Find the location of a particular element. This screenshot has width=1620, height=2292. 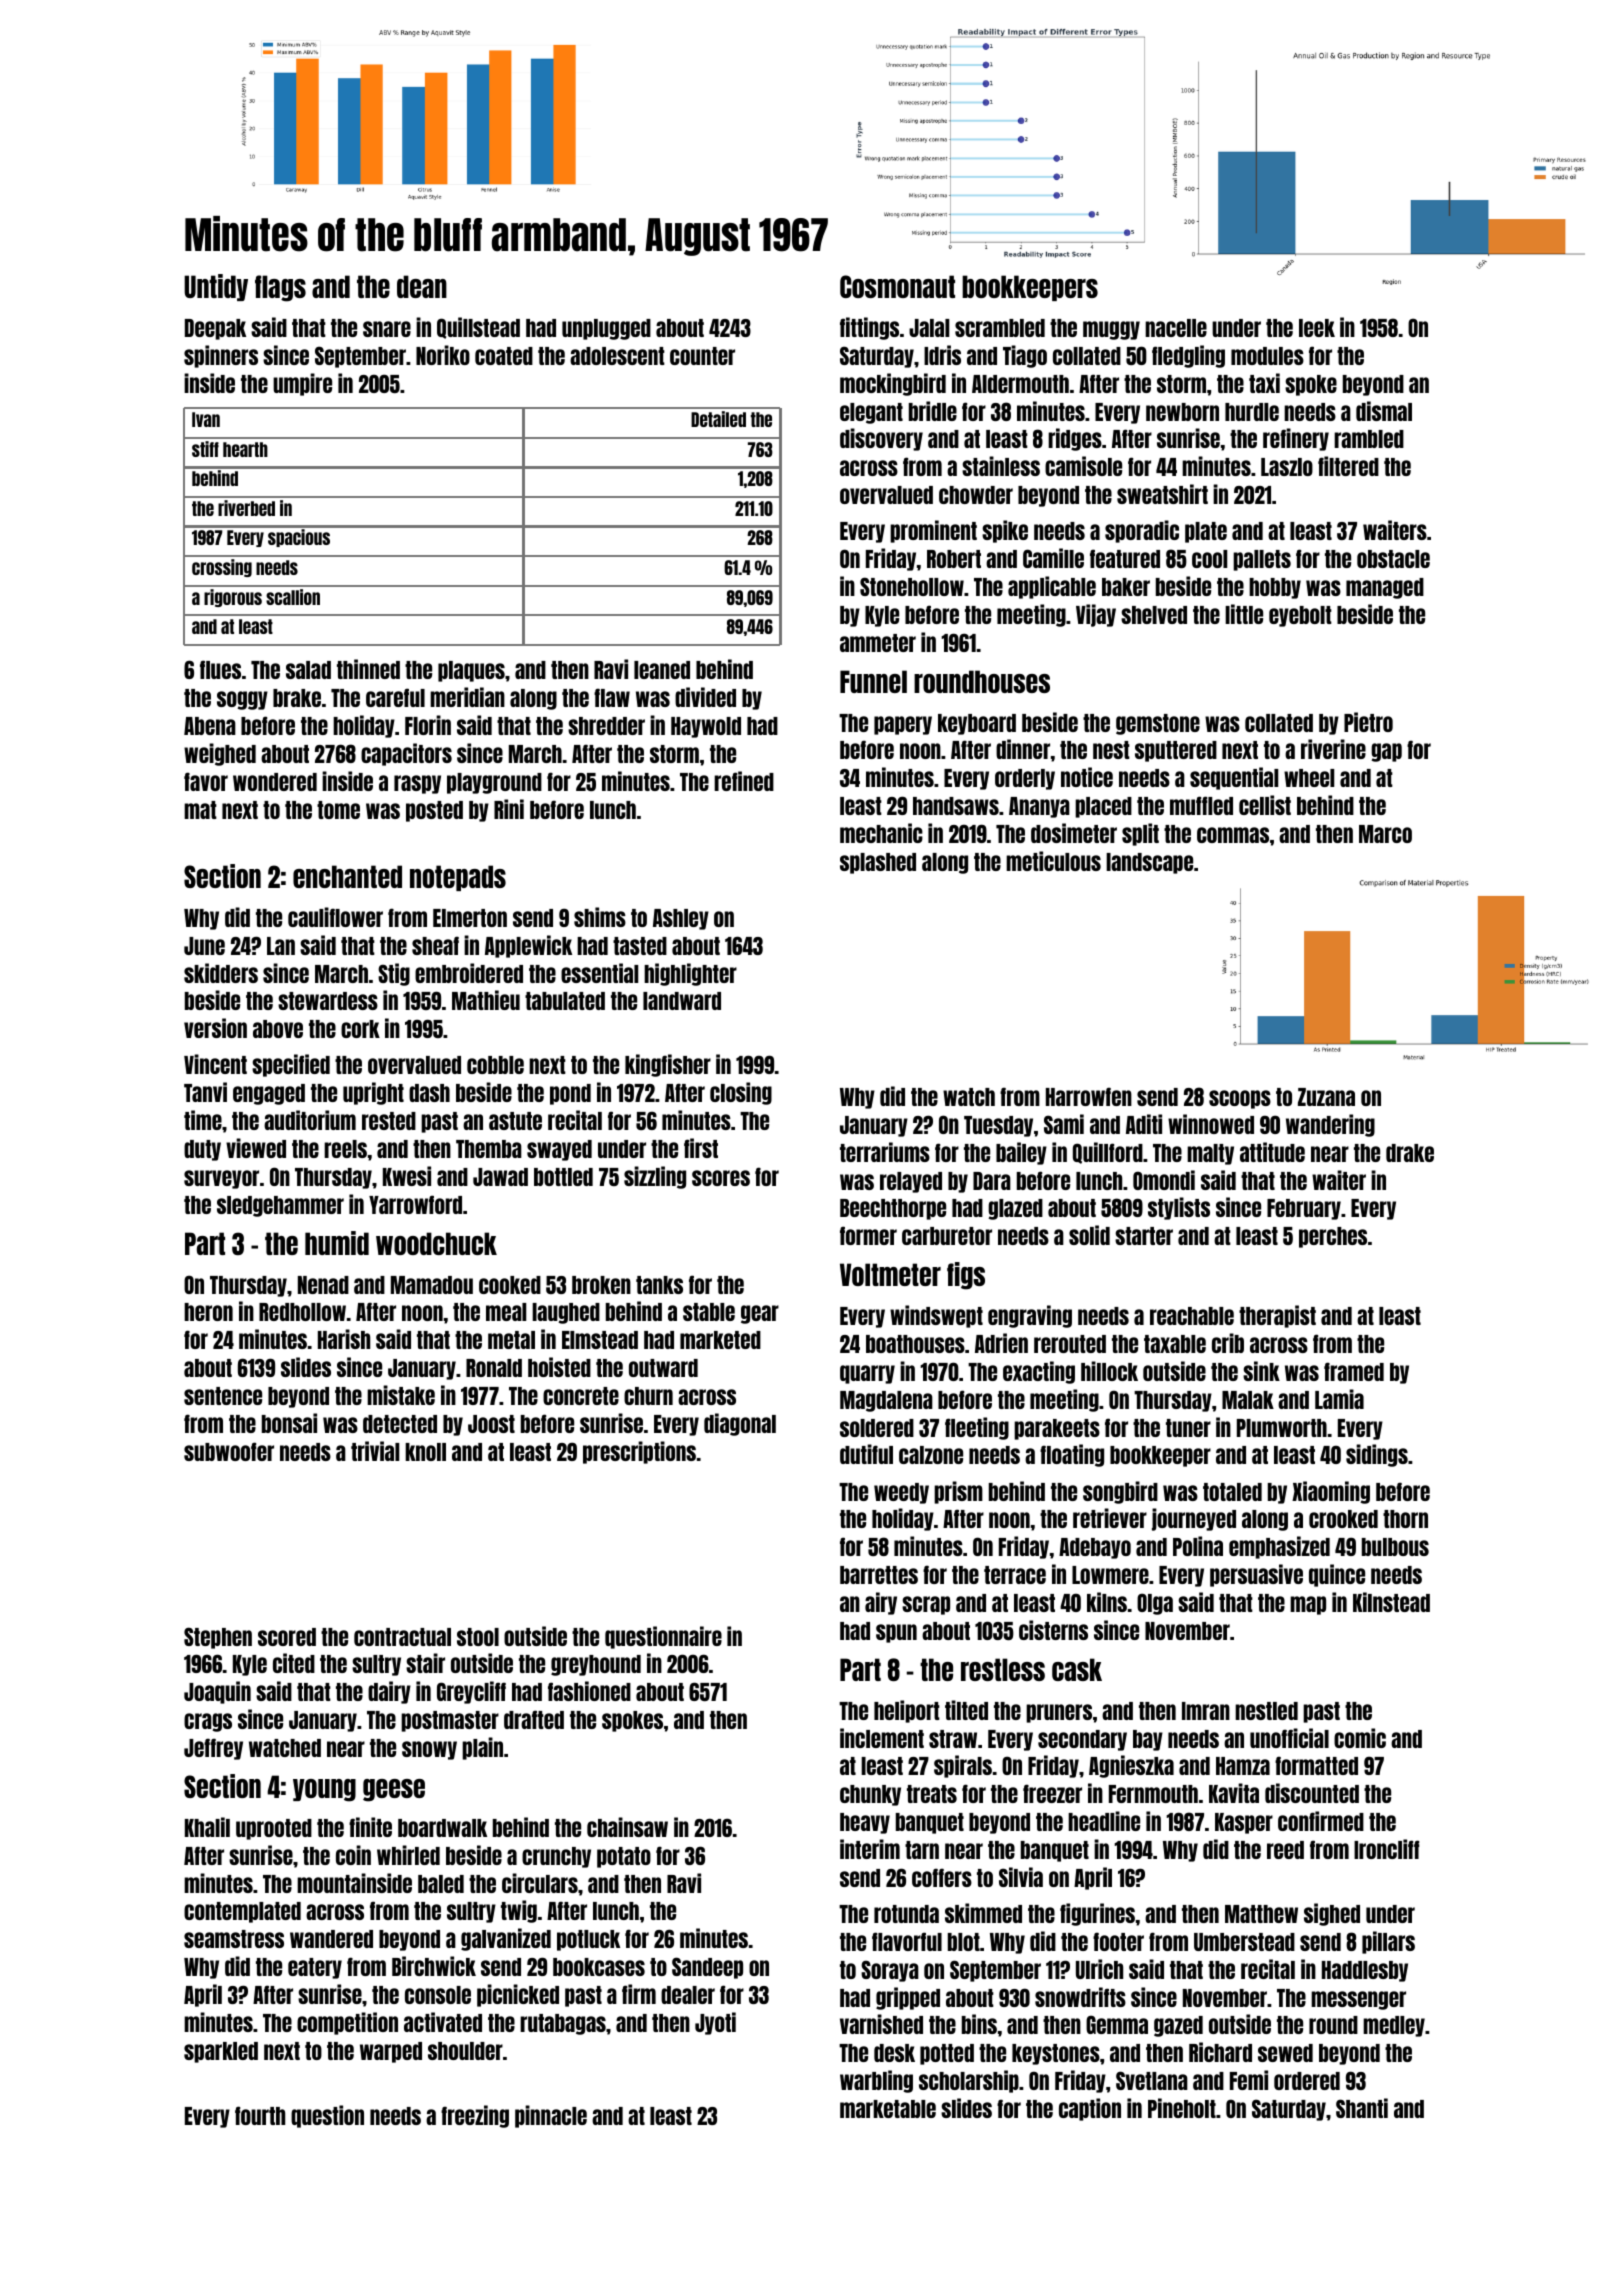

scoops is located at coordinates (1240, 1099).
